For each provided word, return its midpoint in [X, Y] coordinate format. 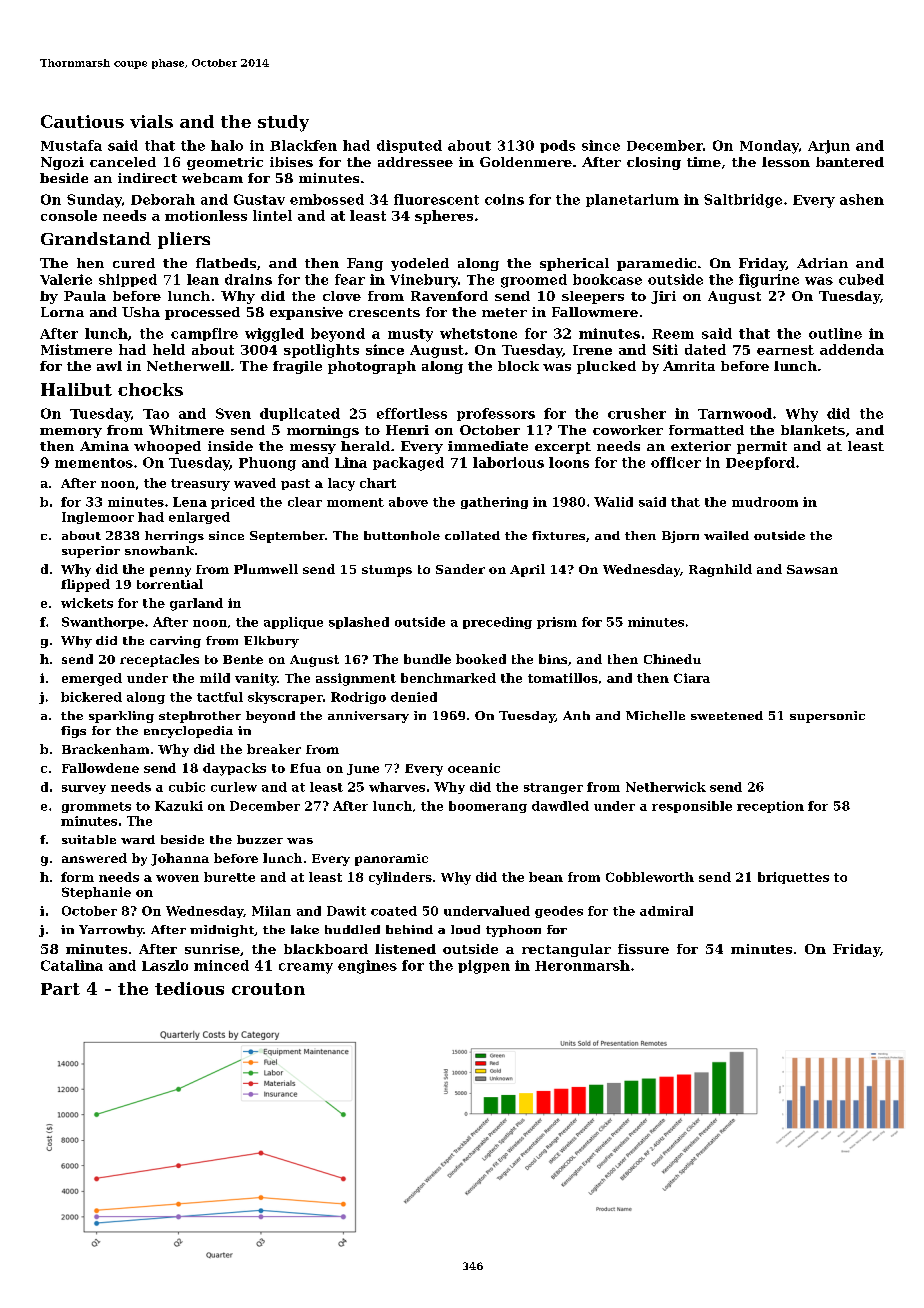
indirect [147, 178]
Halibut [76, 389]
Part [60, 989]
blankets [813, 430]
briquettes [793, 878]
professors [496, 414]
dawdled [560, 806]
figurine [769, 281]
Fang [365, 264]
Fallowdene [100, 768]
